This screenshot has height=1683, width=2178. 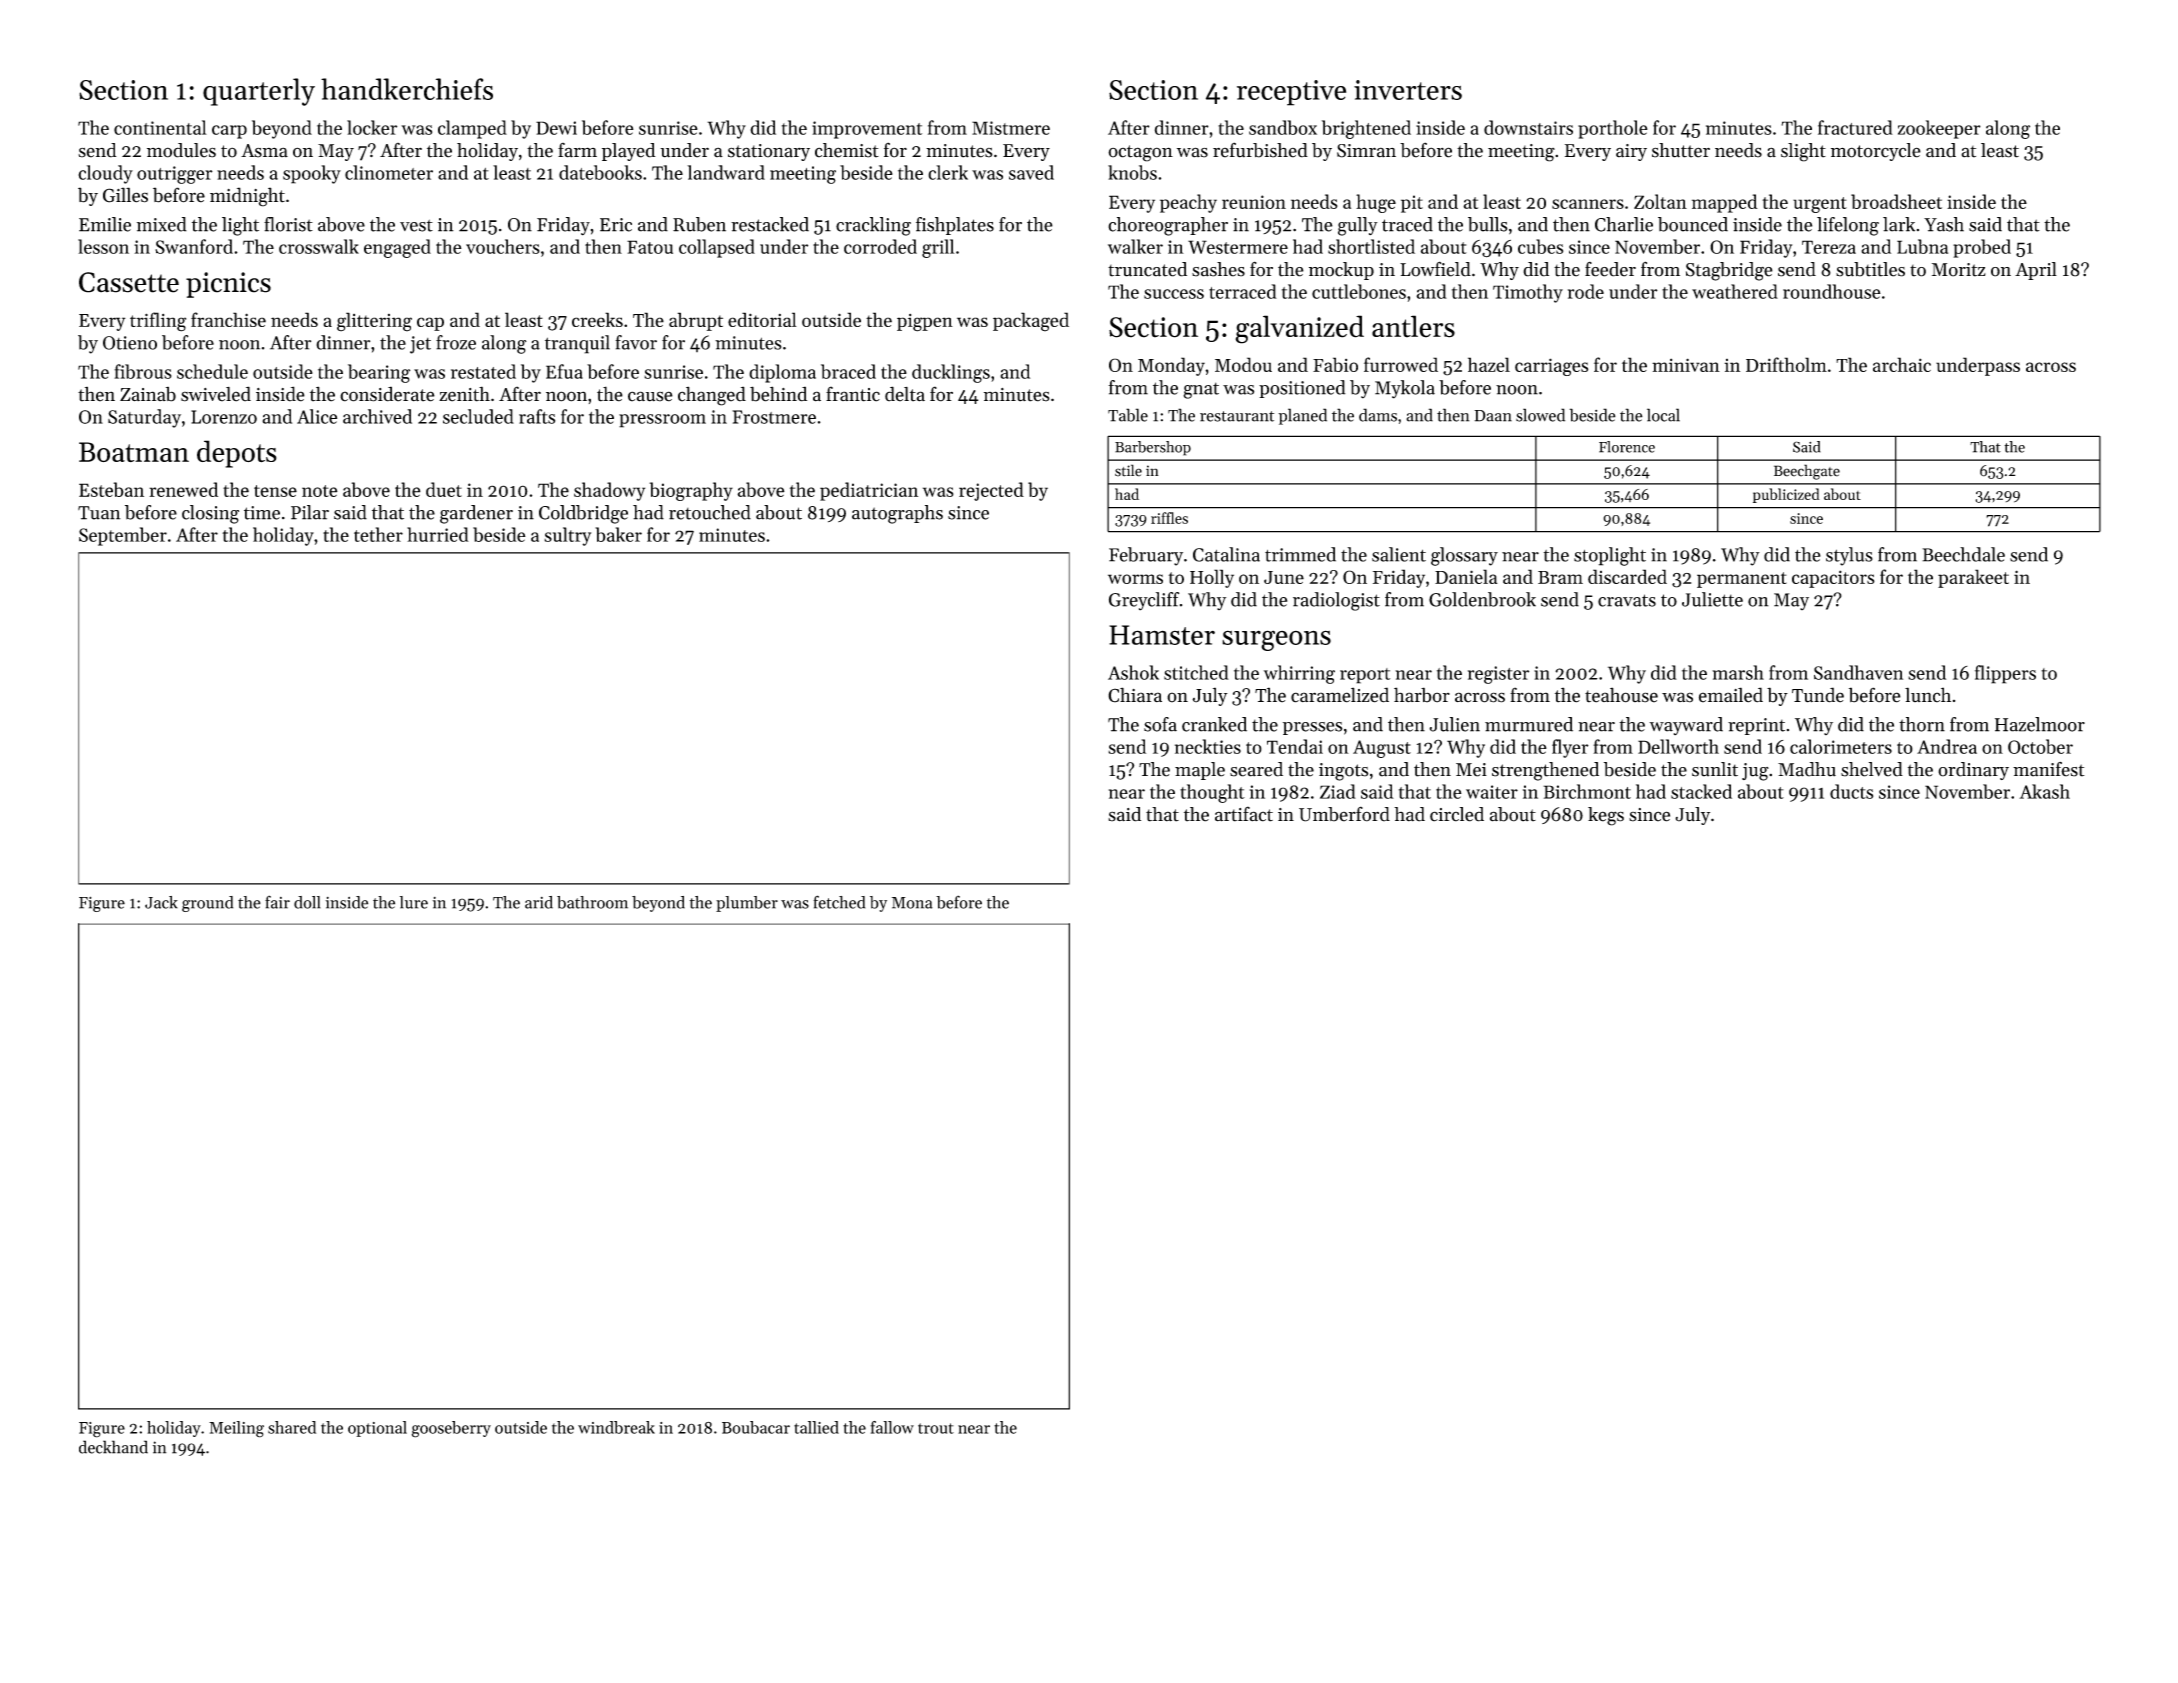 I want to click on Fatou, so click(x=650, y=247).
